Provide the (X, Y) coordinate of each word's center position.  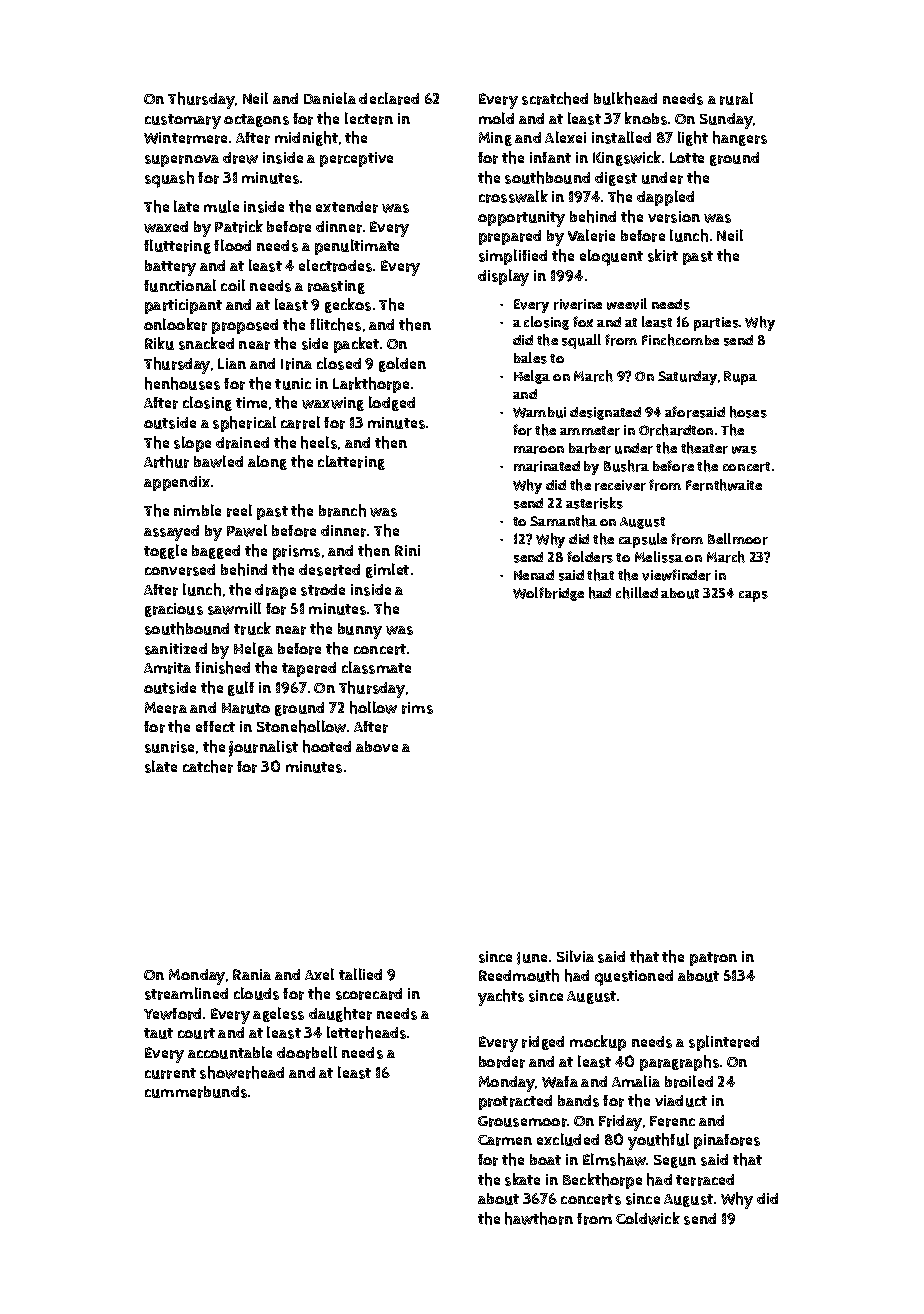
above (377, 746)
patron (713, 959)
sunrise (169, 747)
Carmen (505, 1140)
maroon (539, 450)
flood (232, 245)
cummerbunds (196, 1092)
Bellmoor (738, 539)
